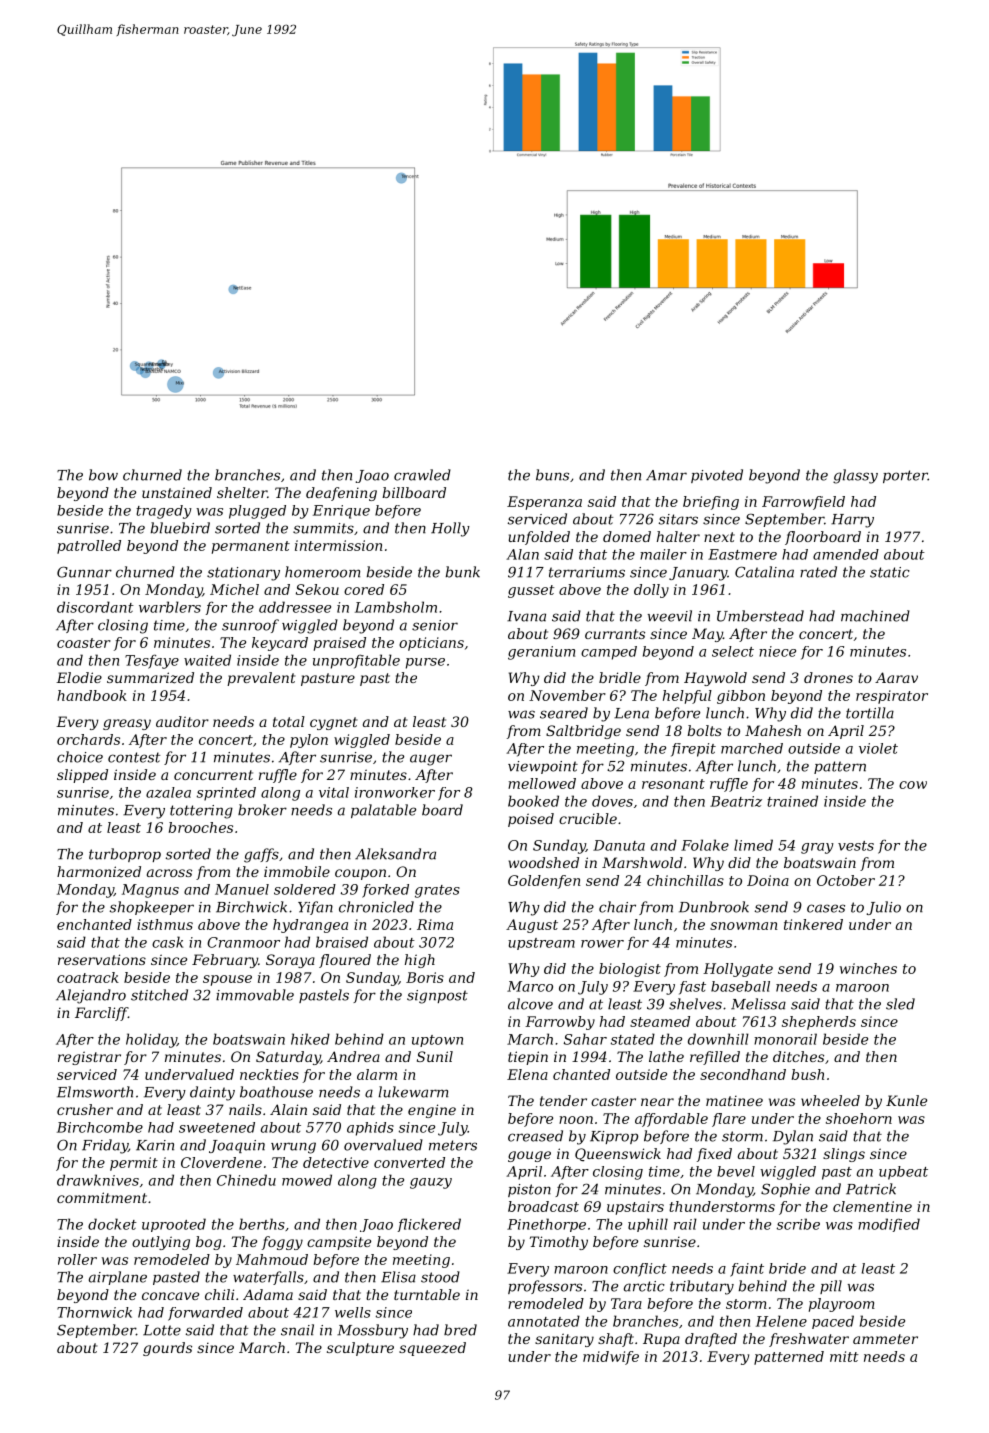 This image has height=1433, width=989. Describe the element at coordinates (377, 1074) in the image. I see `alarm` at that location.
